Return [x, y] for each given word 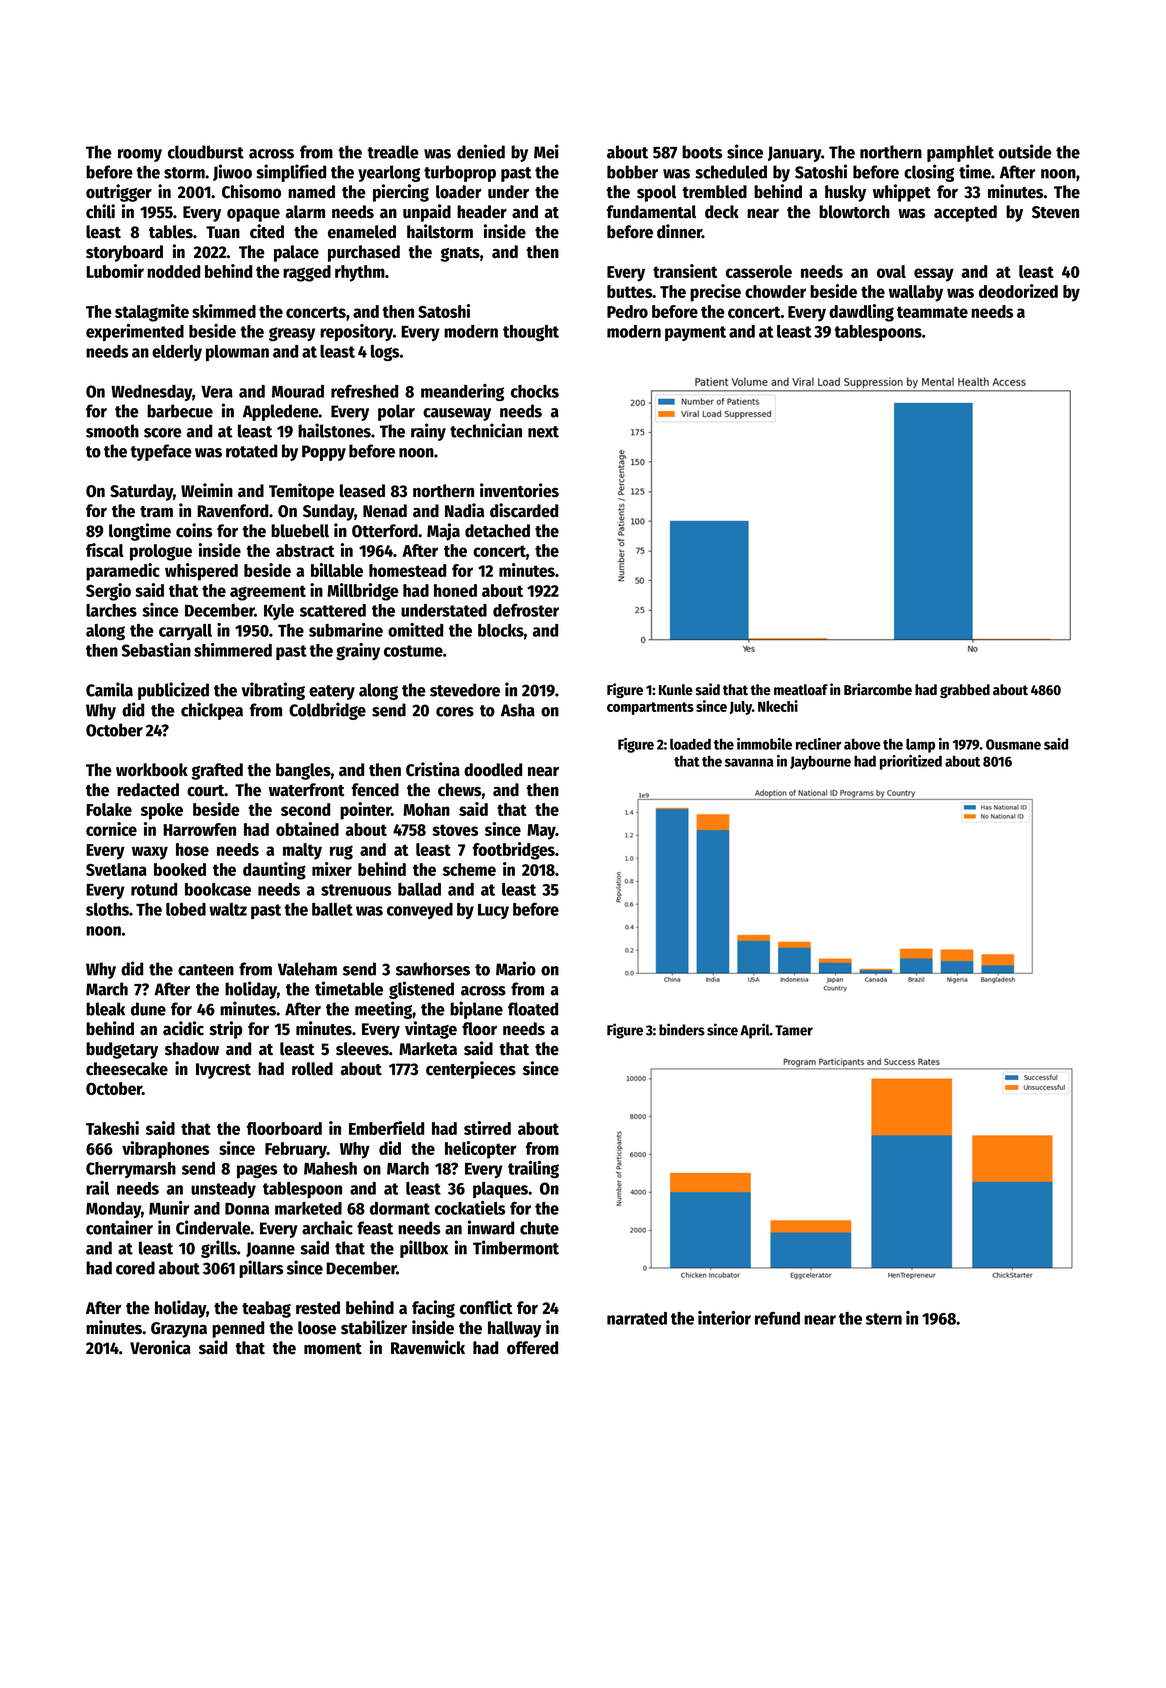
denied [481, 151]
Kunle [676, 690]
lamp [920, 745]
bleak [105, 1009]
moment [333, 1349]
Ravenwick [428, 1347]
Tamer [794, 1030]
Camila [109, 689]
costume [413, 651]
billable [337, 570]
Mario [516, 968]
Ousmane [1013, 744]
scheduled [731, 172]
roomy [140, 155]
